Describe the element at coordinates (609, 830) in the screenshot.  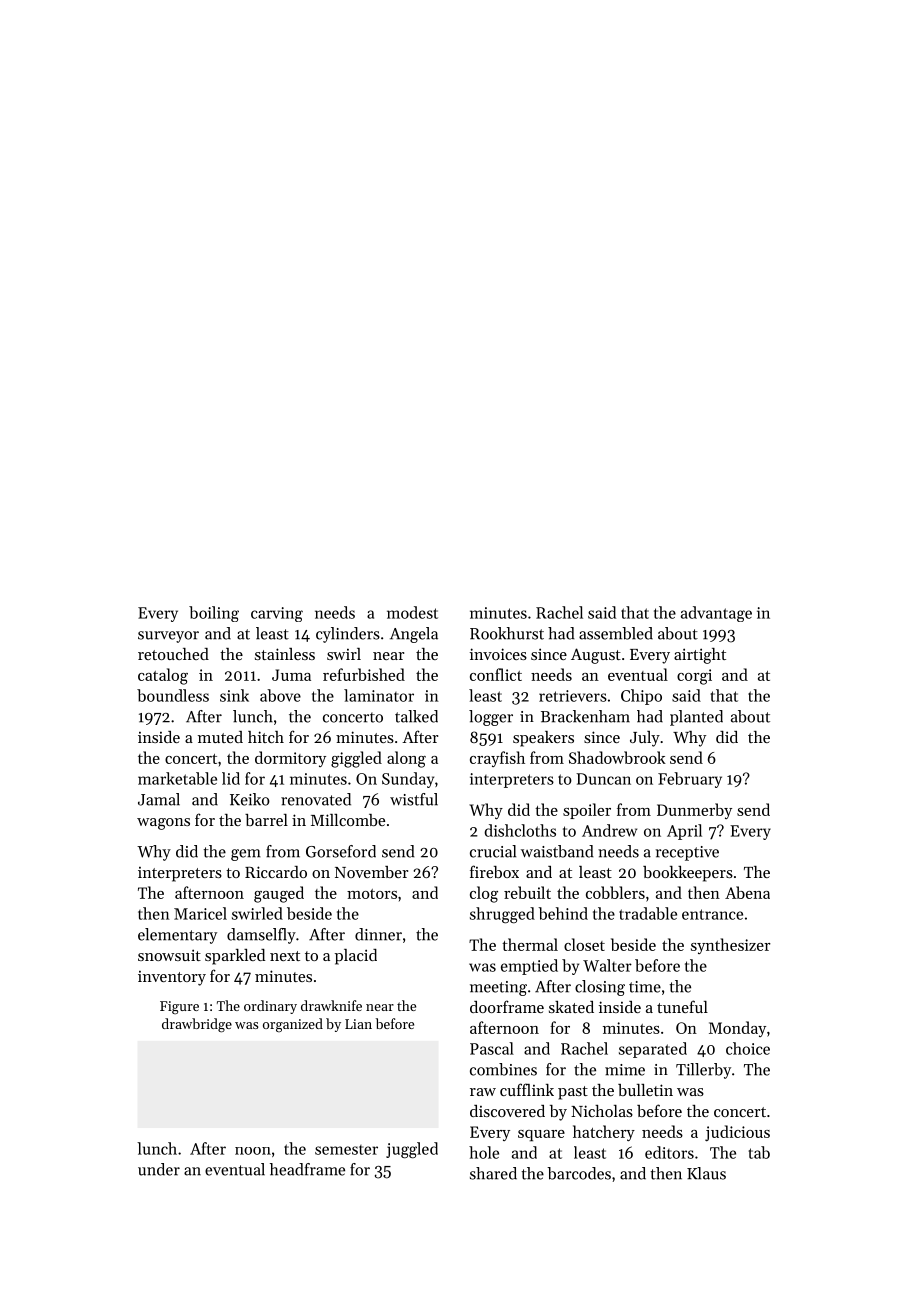
I see `Andrew` at that location.
